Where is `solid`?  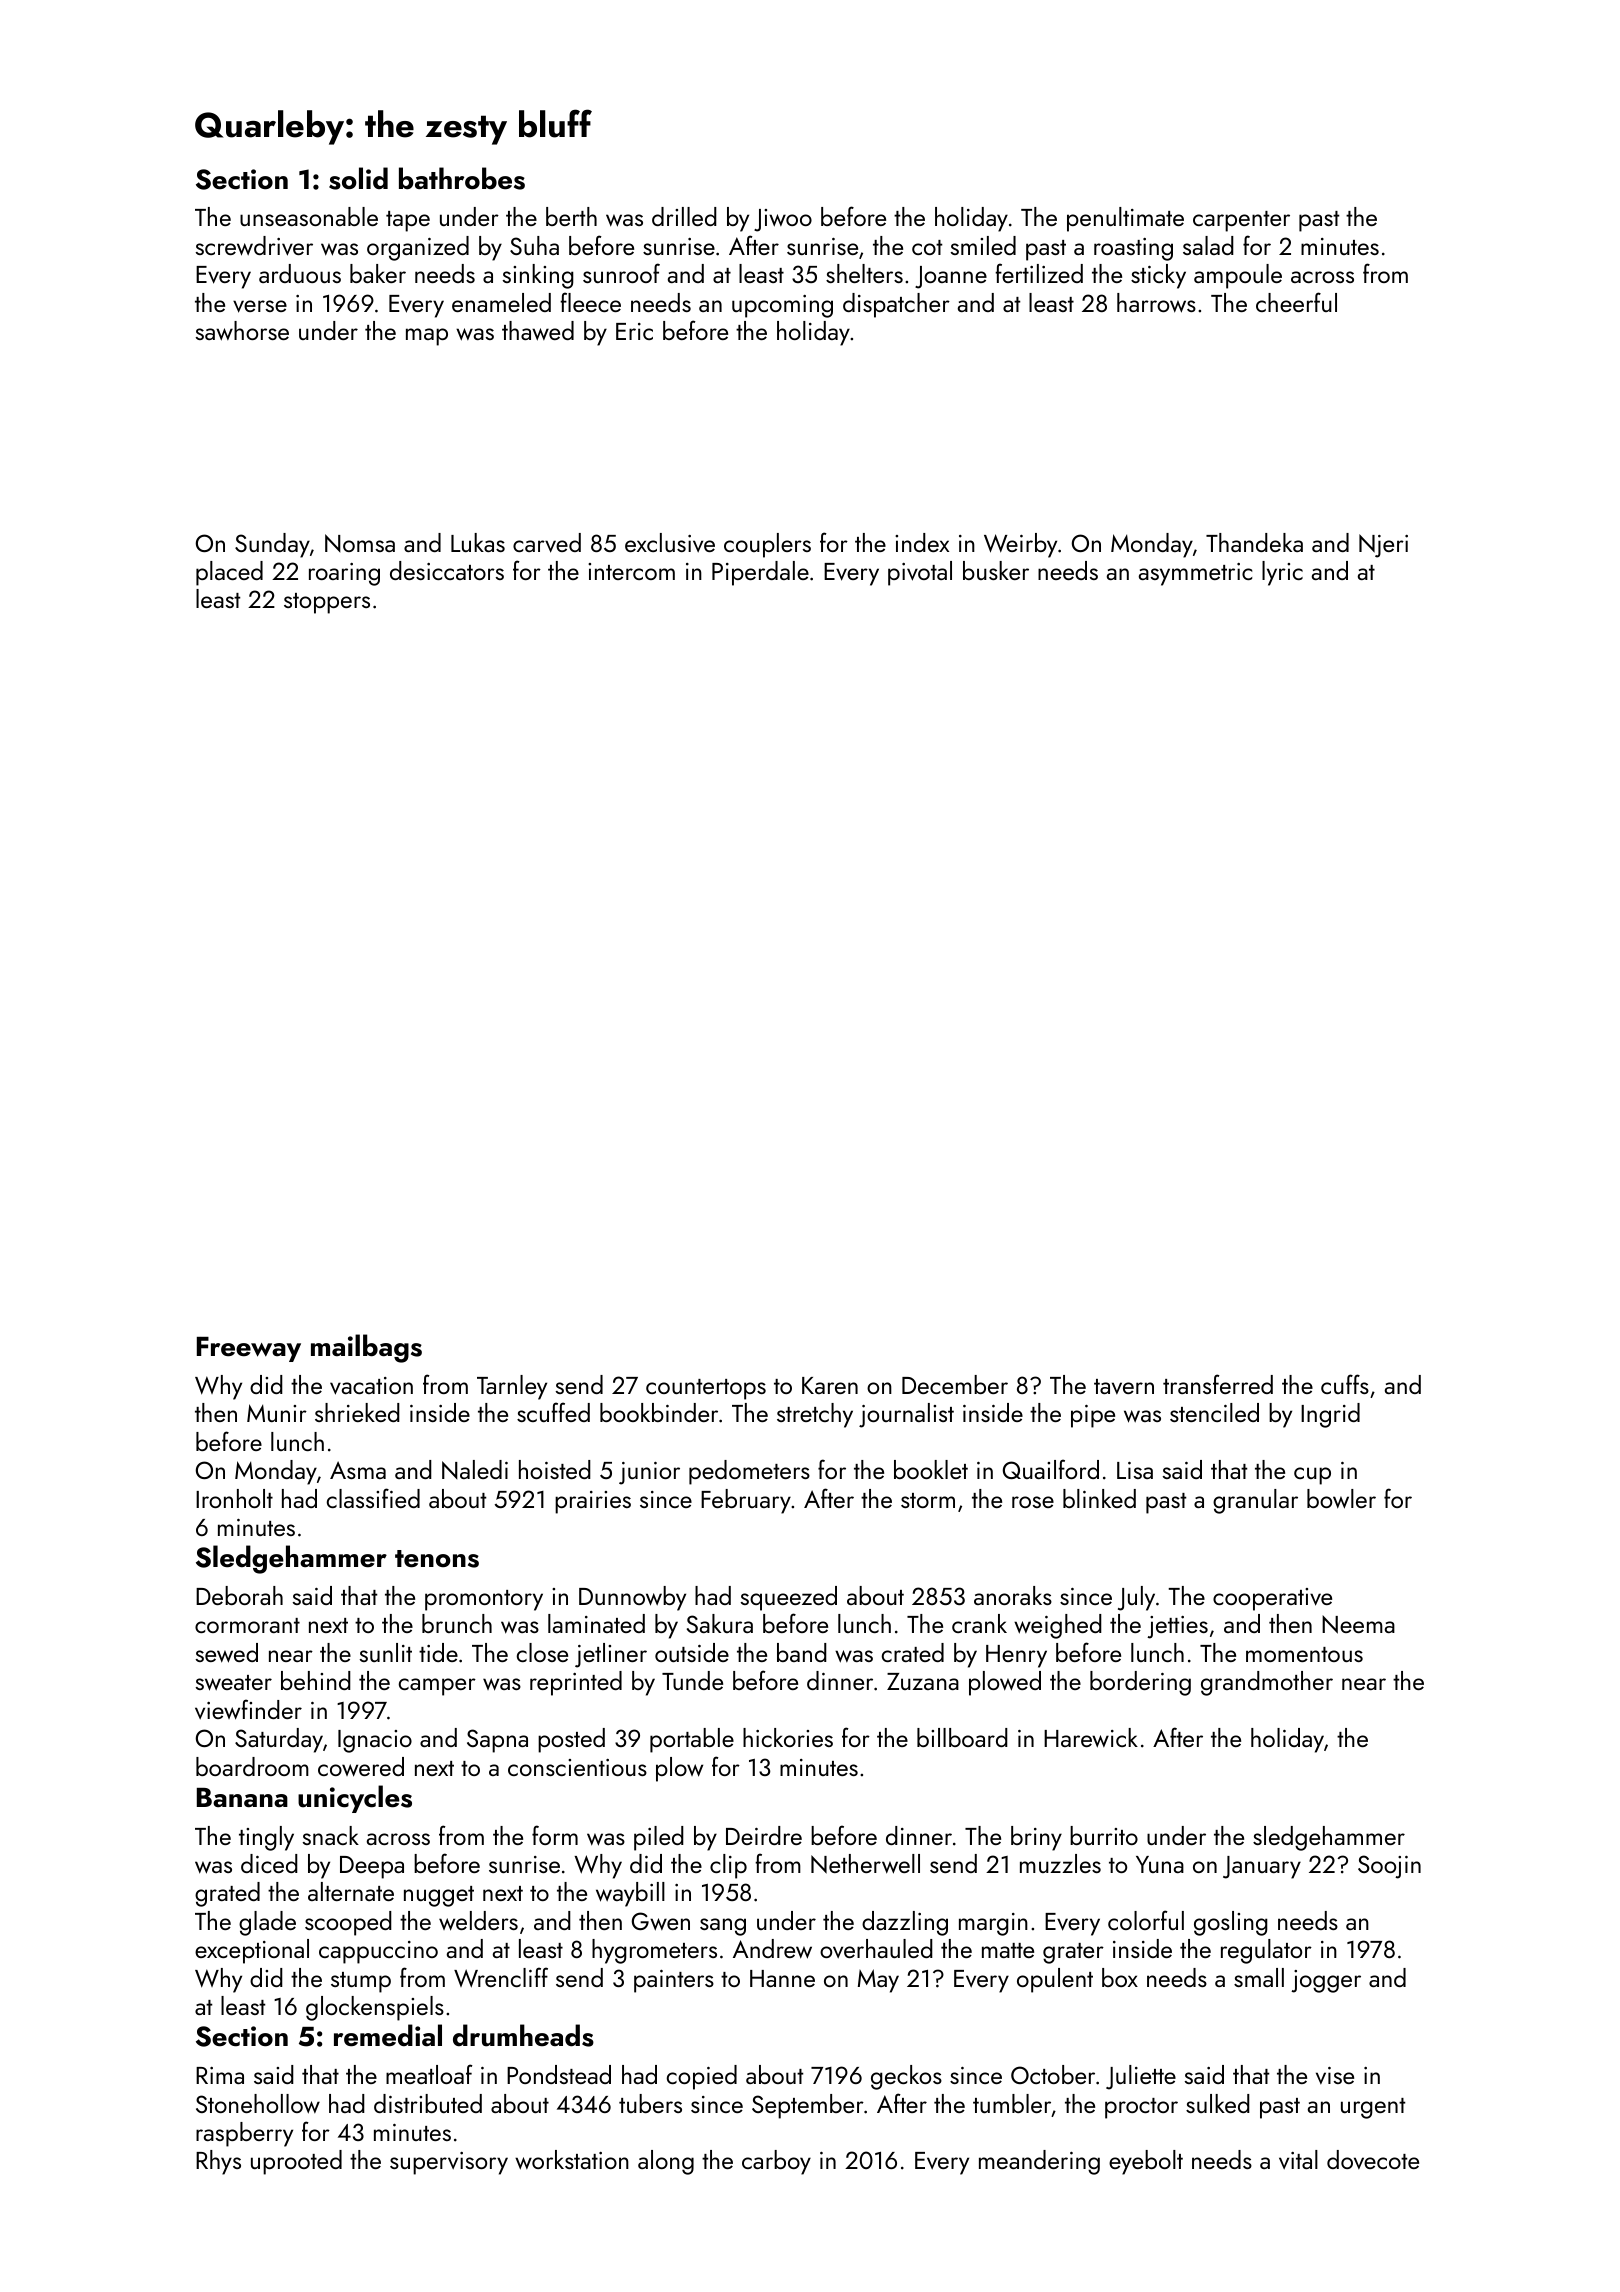 solid is located at coordinates (358, 178).
